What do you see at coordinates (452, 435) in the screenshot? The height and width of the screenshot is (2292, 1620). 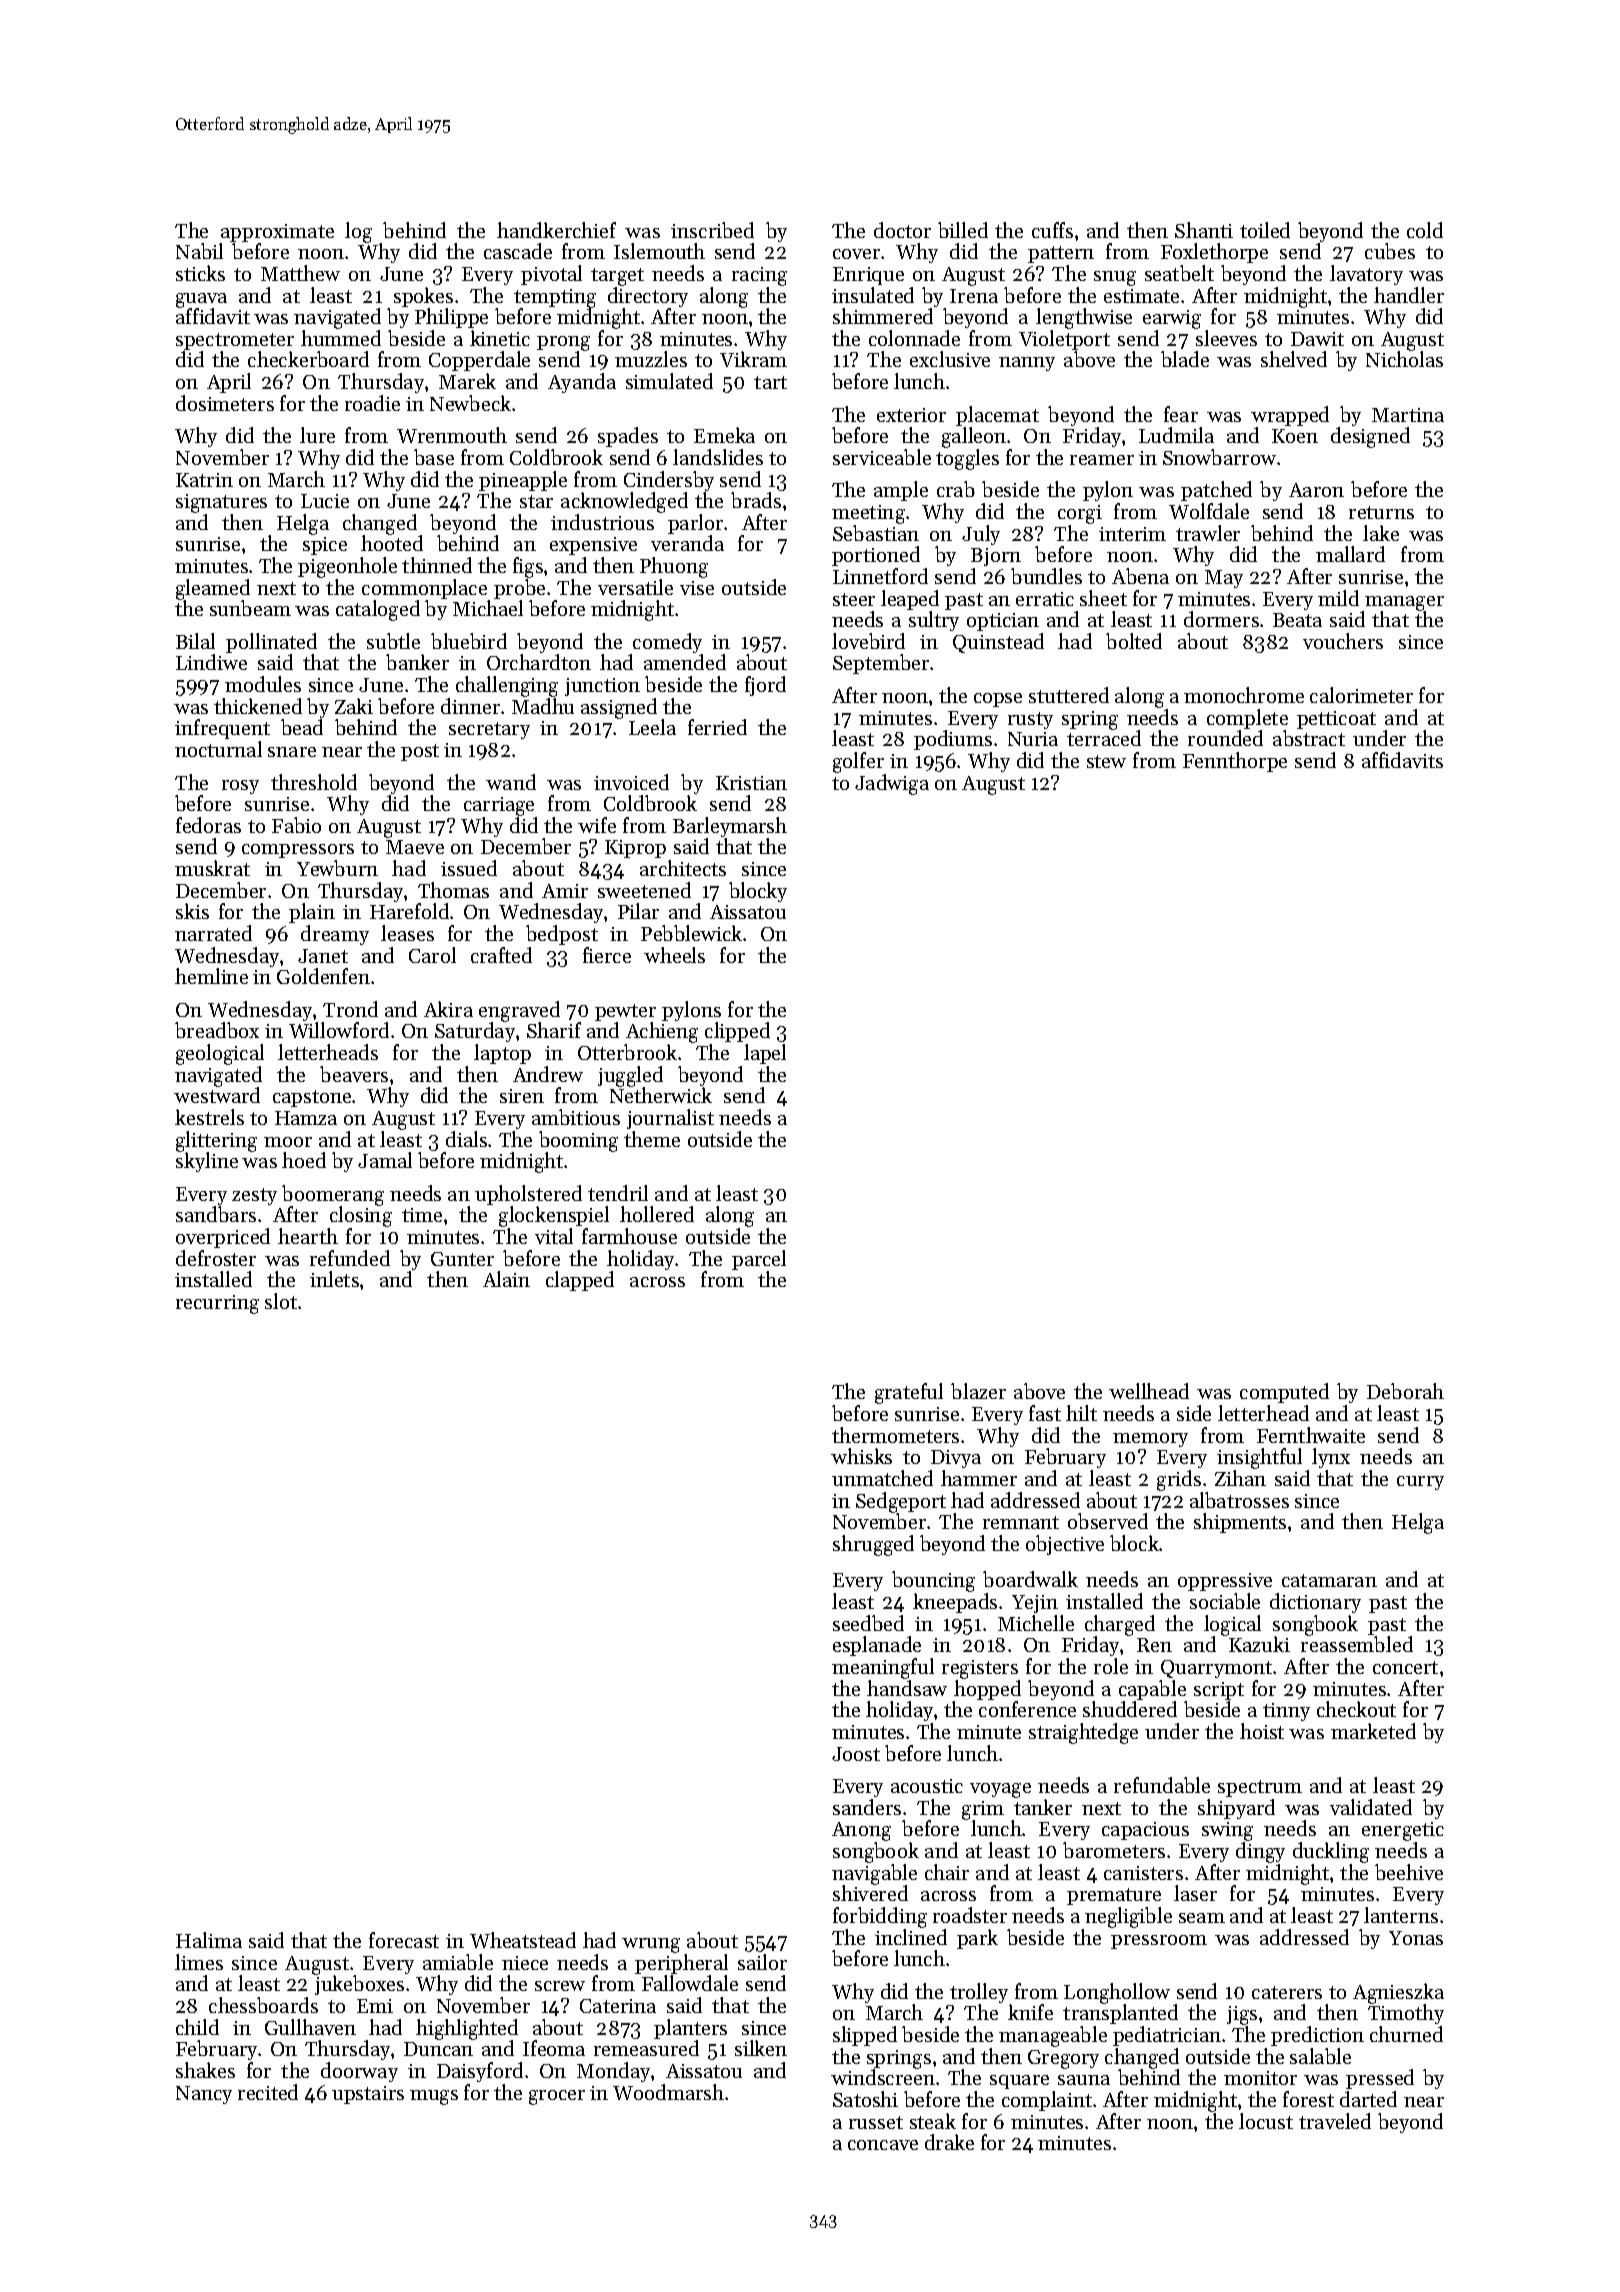 I see `Wrenmouth` at bounding box center [452, 435].
